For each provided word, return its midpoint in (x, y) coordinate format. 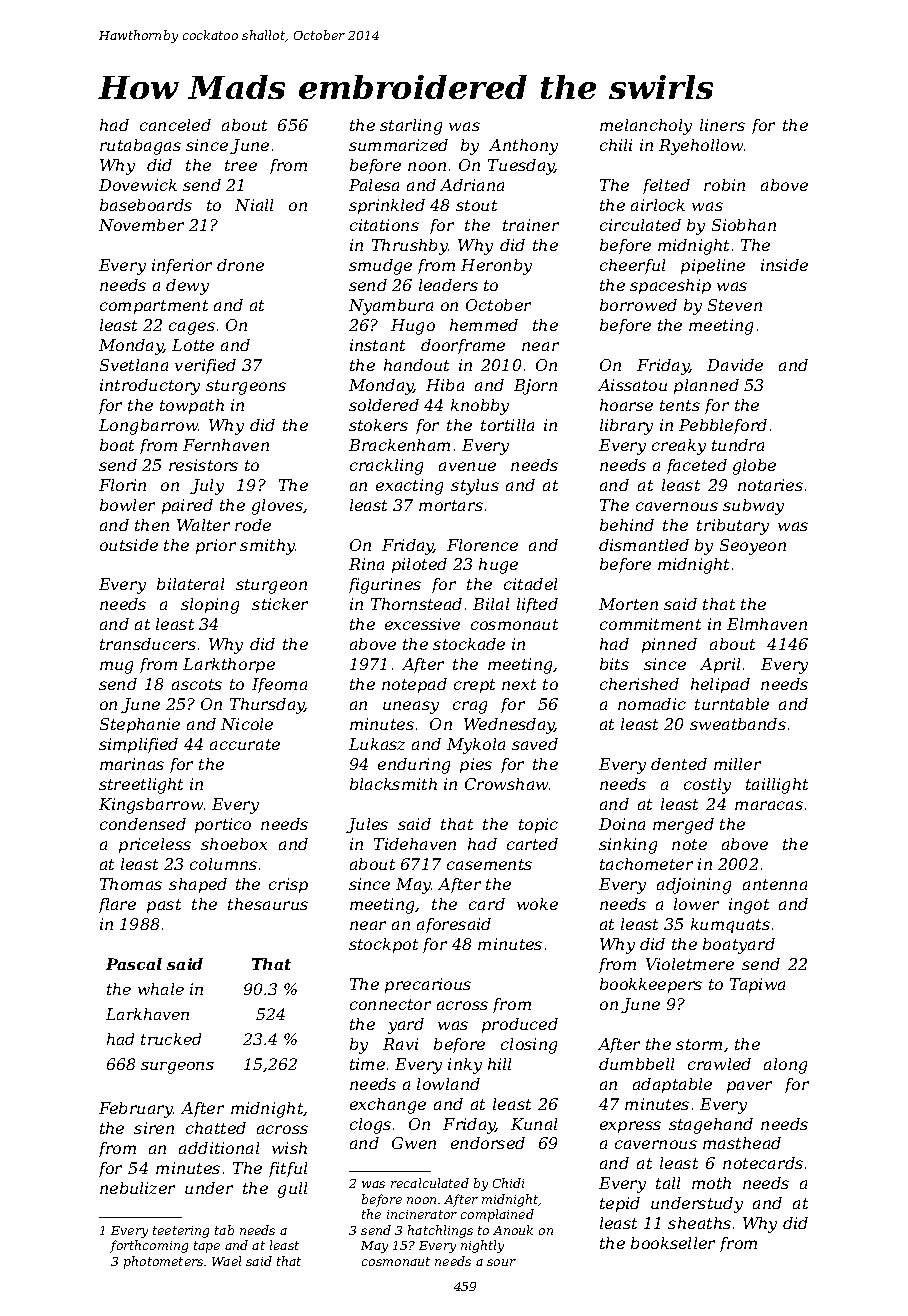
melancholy (646, 127)
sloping (210, 606)
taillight (777, 786)
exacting (409, 487)
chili (616, 145)
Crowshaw (506, 784)
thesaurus (268, 904)
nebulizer (137, 1188)
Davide (735, 365)
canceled (175, 125)
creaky (679, 447)
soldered (384, 405)
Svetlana (134, 365)
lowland (448, 1084)
